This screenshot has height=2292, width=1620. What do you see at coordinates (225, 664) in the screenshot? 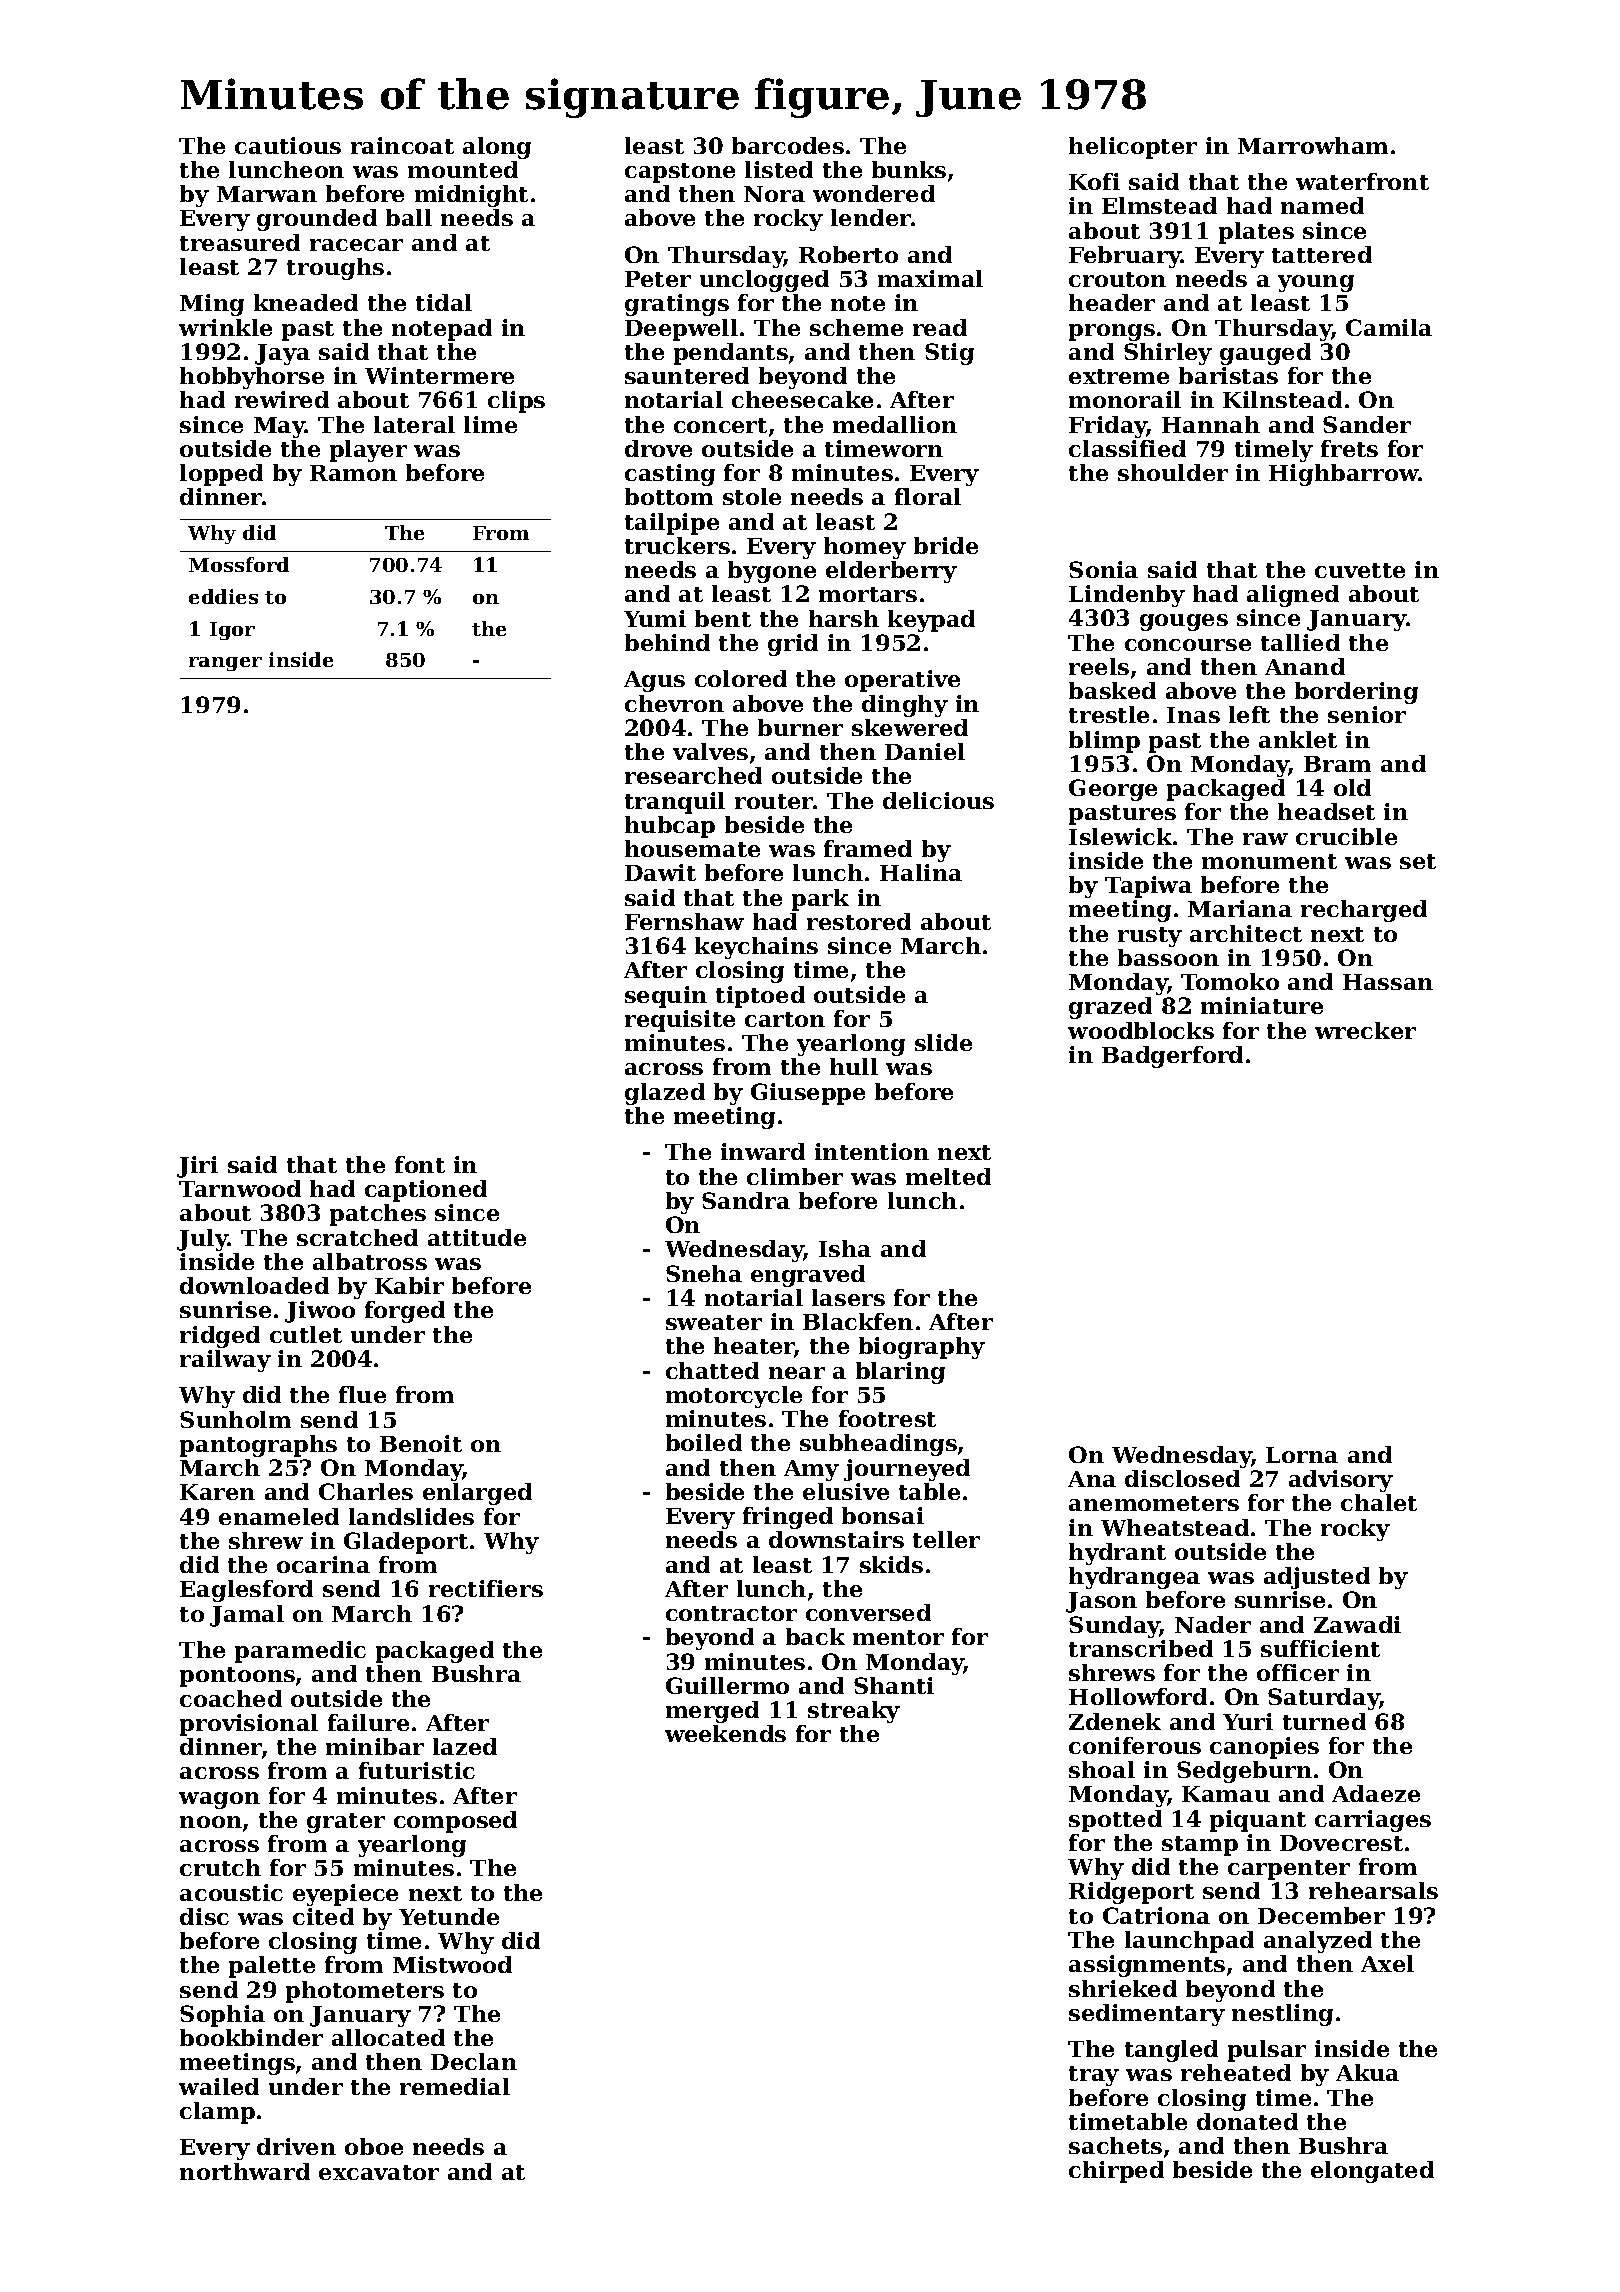
I see `ranger` at bounding box center [225, 664].
